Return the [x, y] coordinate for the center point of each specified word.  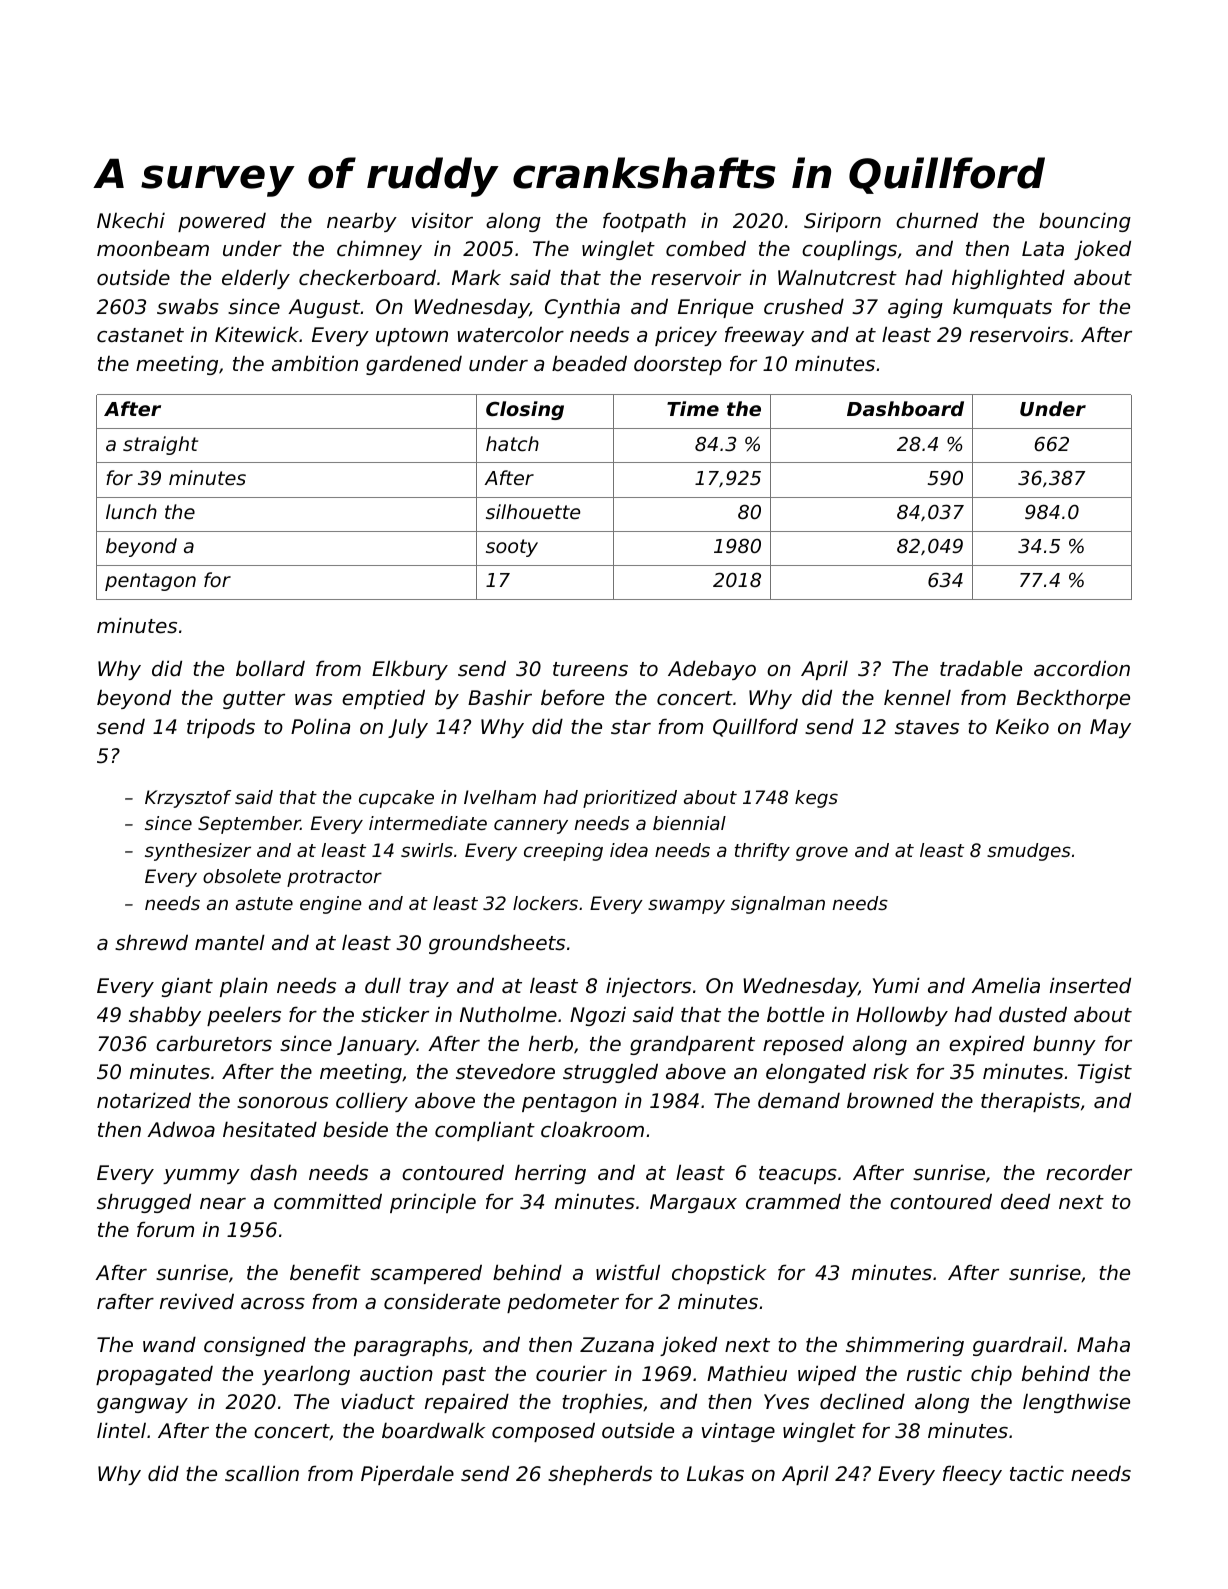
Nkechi [131, 220]
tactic [1037, 1474]
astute [264, 903]
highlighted [1008, 279]
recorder [1089, 1173]
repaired [467, 1403]
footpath [644, 222]
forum [165, 1229]
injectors [648, 987]
